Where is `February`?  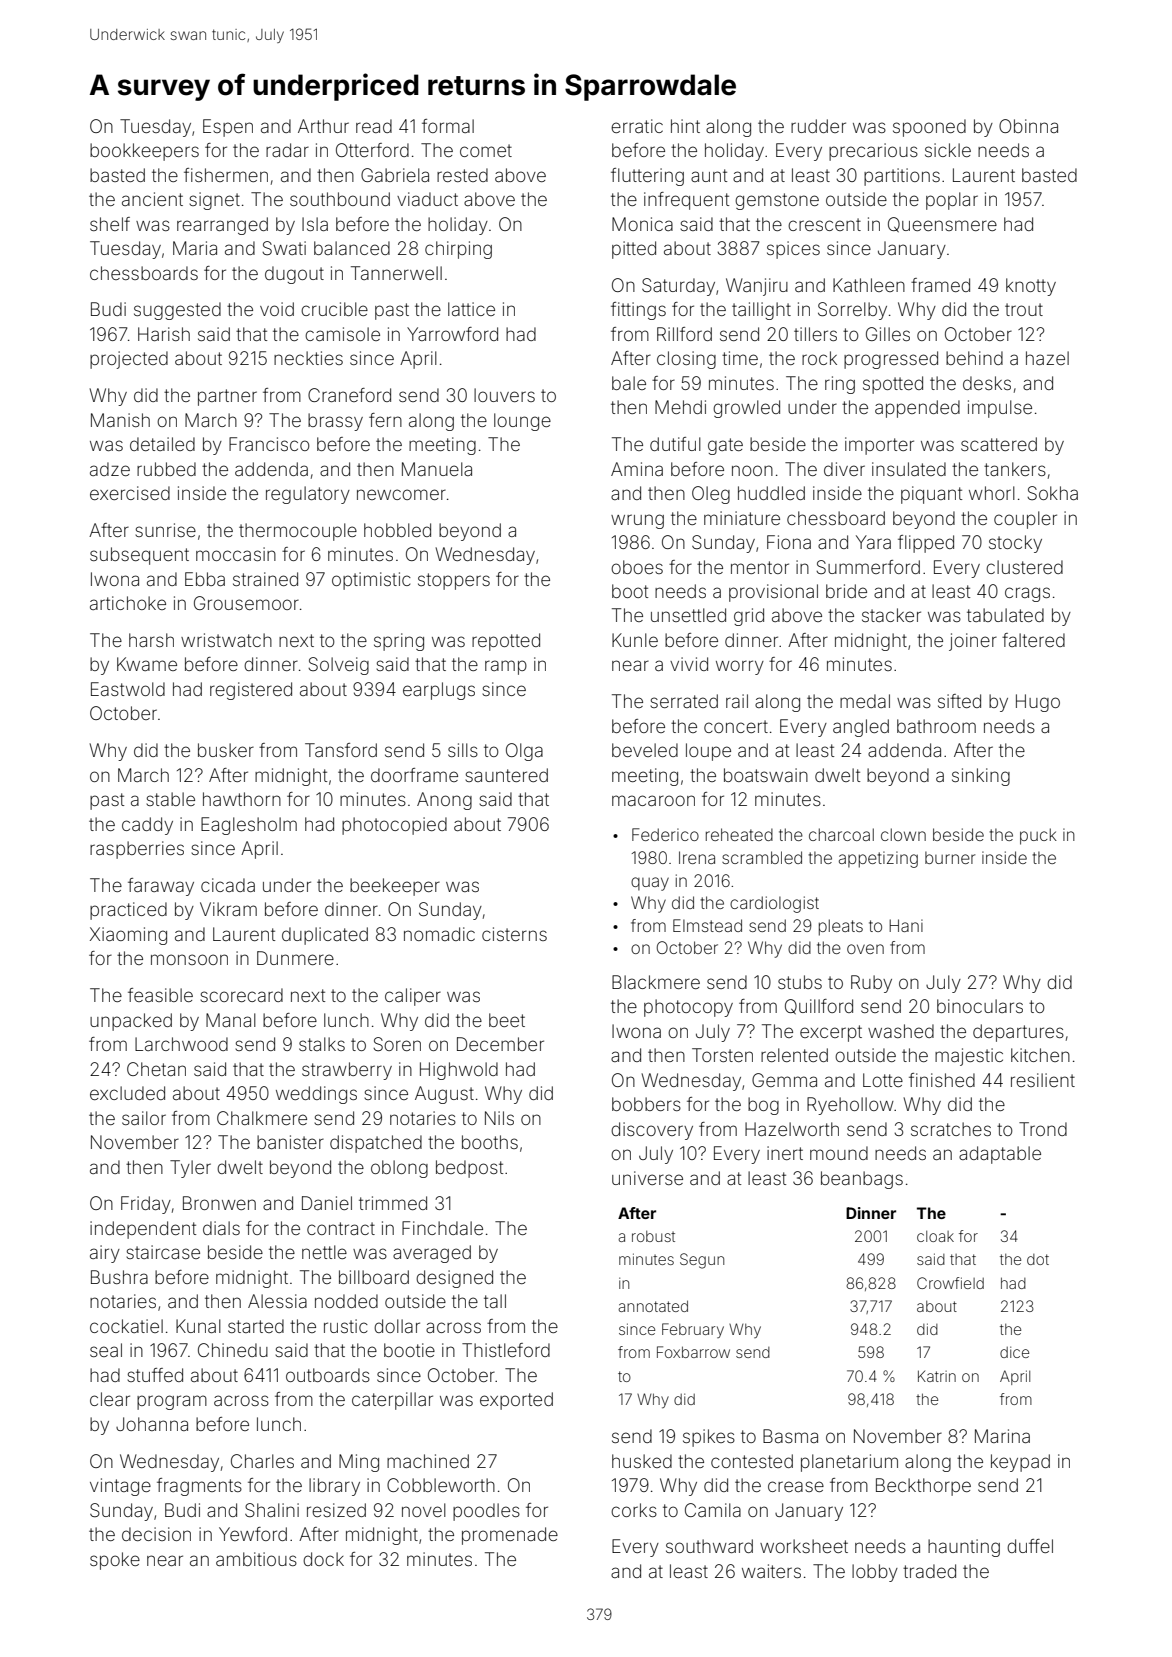
February is located at coordinates (693, 1330).
